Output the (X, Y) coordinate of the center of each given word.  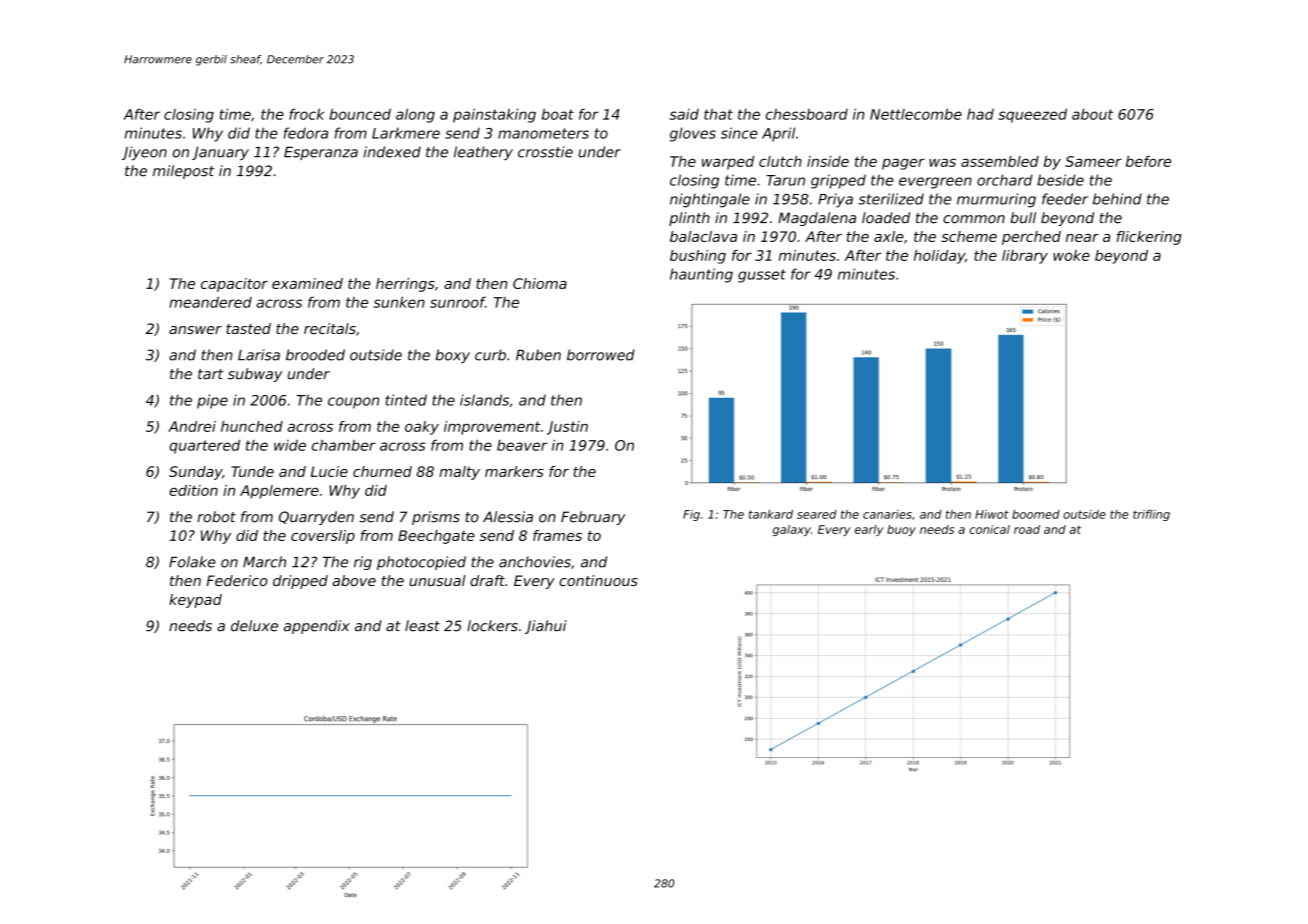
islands (484, 400)
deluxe (254, 626)
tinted (406, 400)
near (1082, 238)
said (684, 114)
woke (1071, 255)
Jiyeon (144, 153)
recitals (330, 328)
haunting (701, 275)
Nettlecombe (916, 114)
